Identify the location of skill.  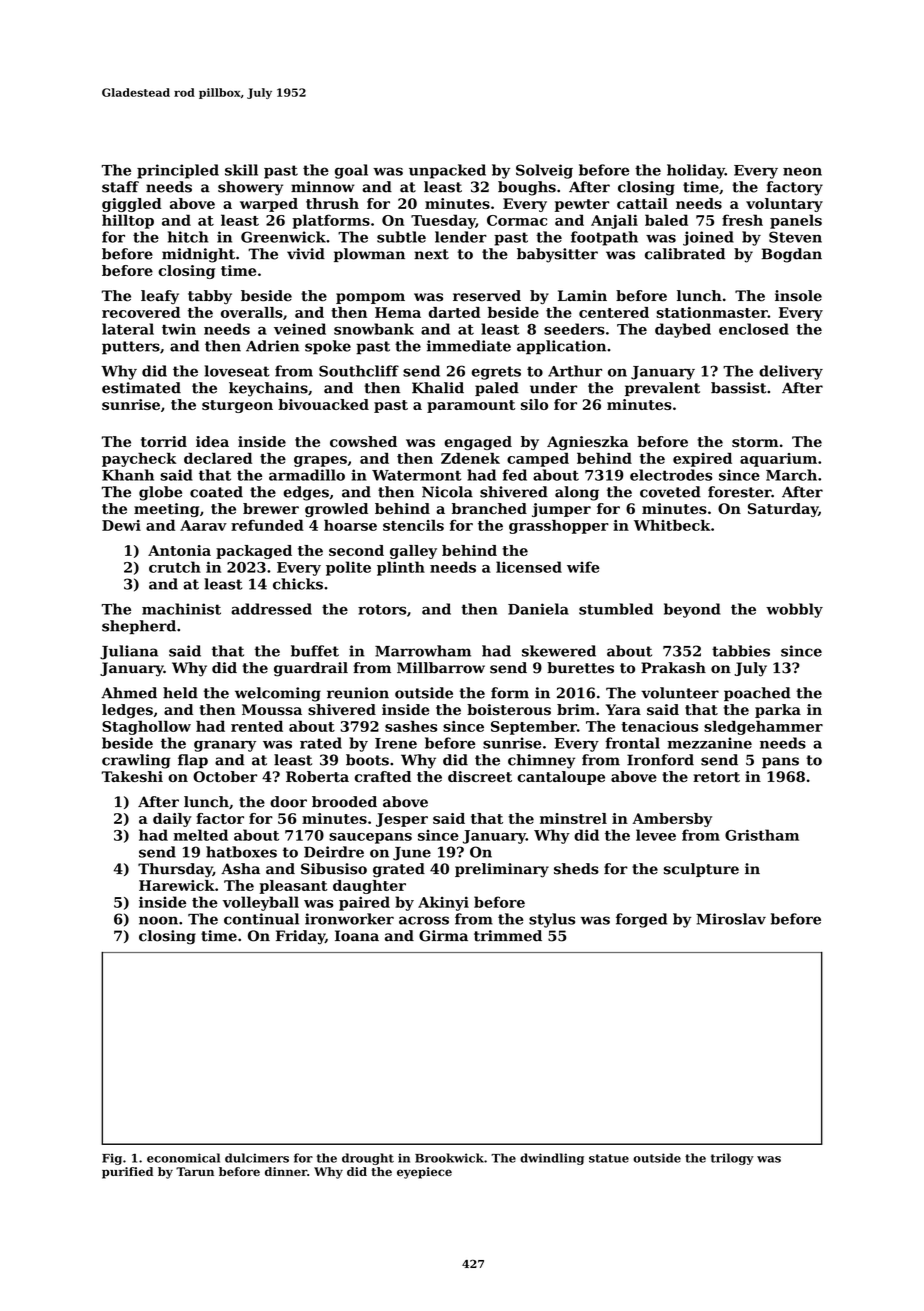
(241, 170).
